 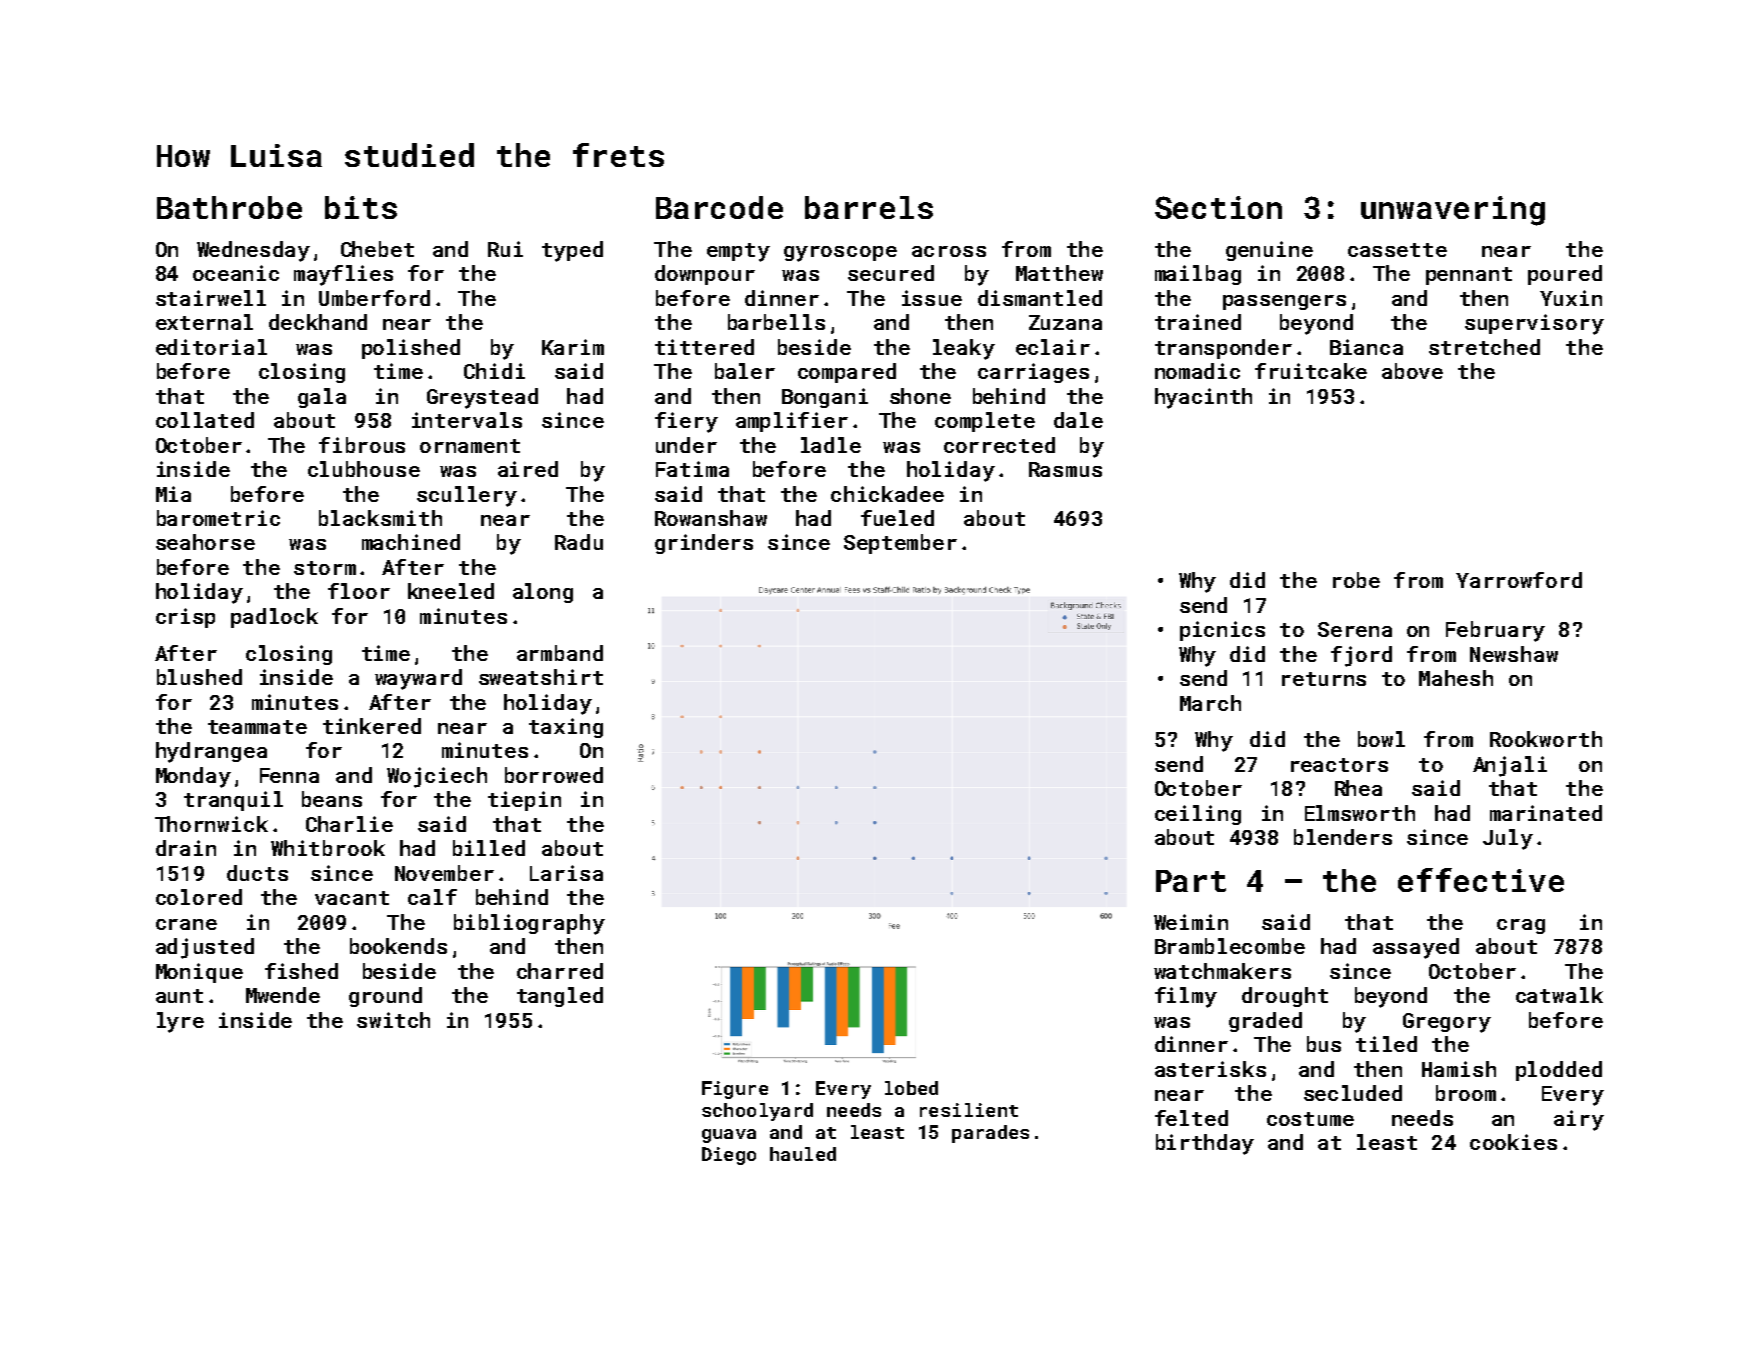 What do you see at coordinates (566, 873) in the image?
I see `Larisa` at bounding box center [566, 873].
